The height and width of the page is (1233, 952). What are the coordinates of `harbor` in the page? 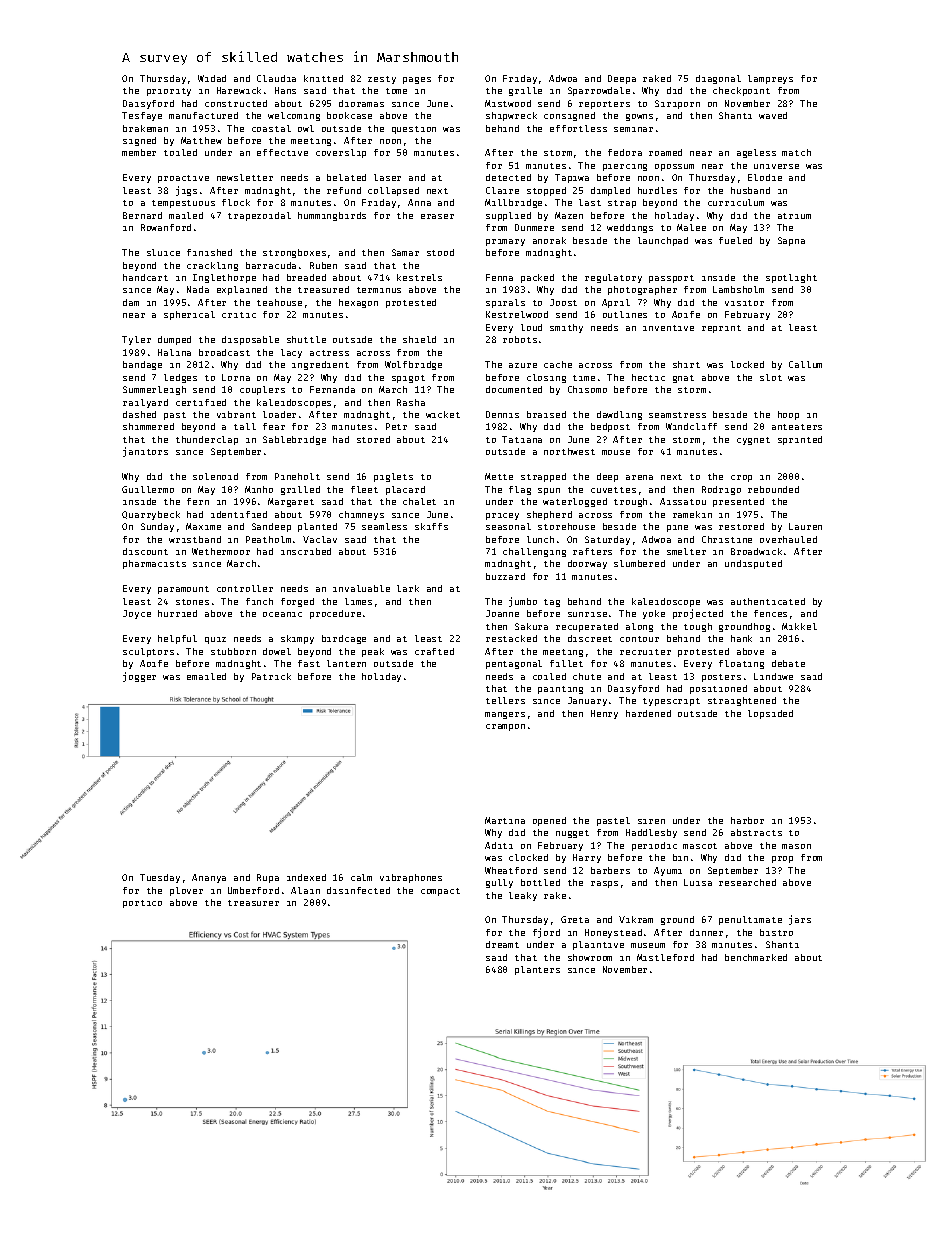 It's located at (747, 820).
